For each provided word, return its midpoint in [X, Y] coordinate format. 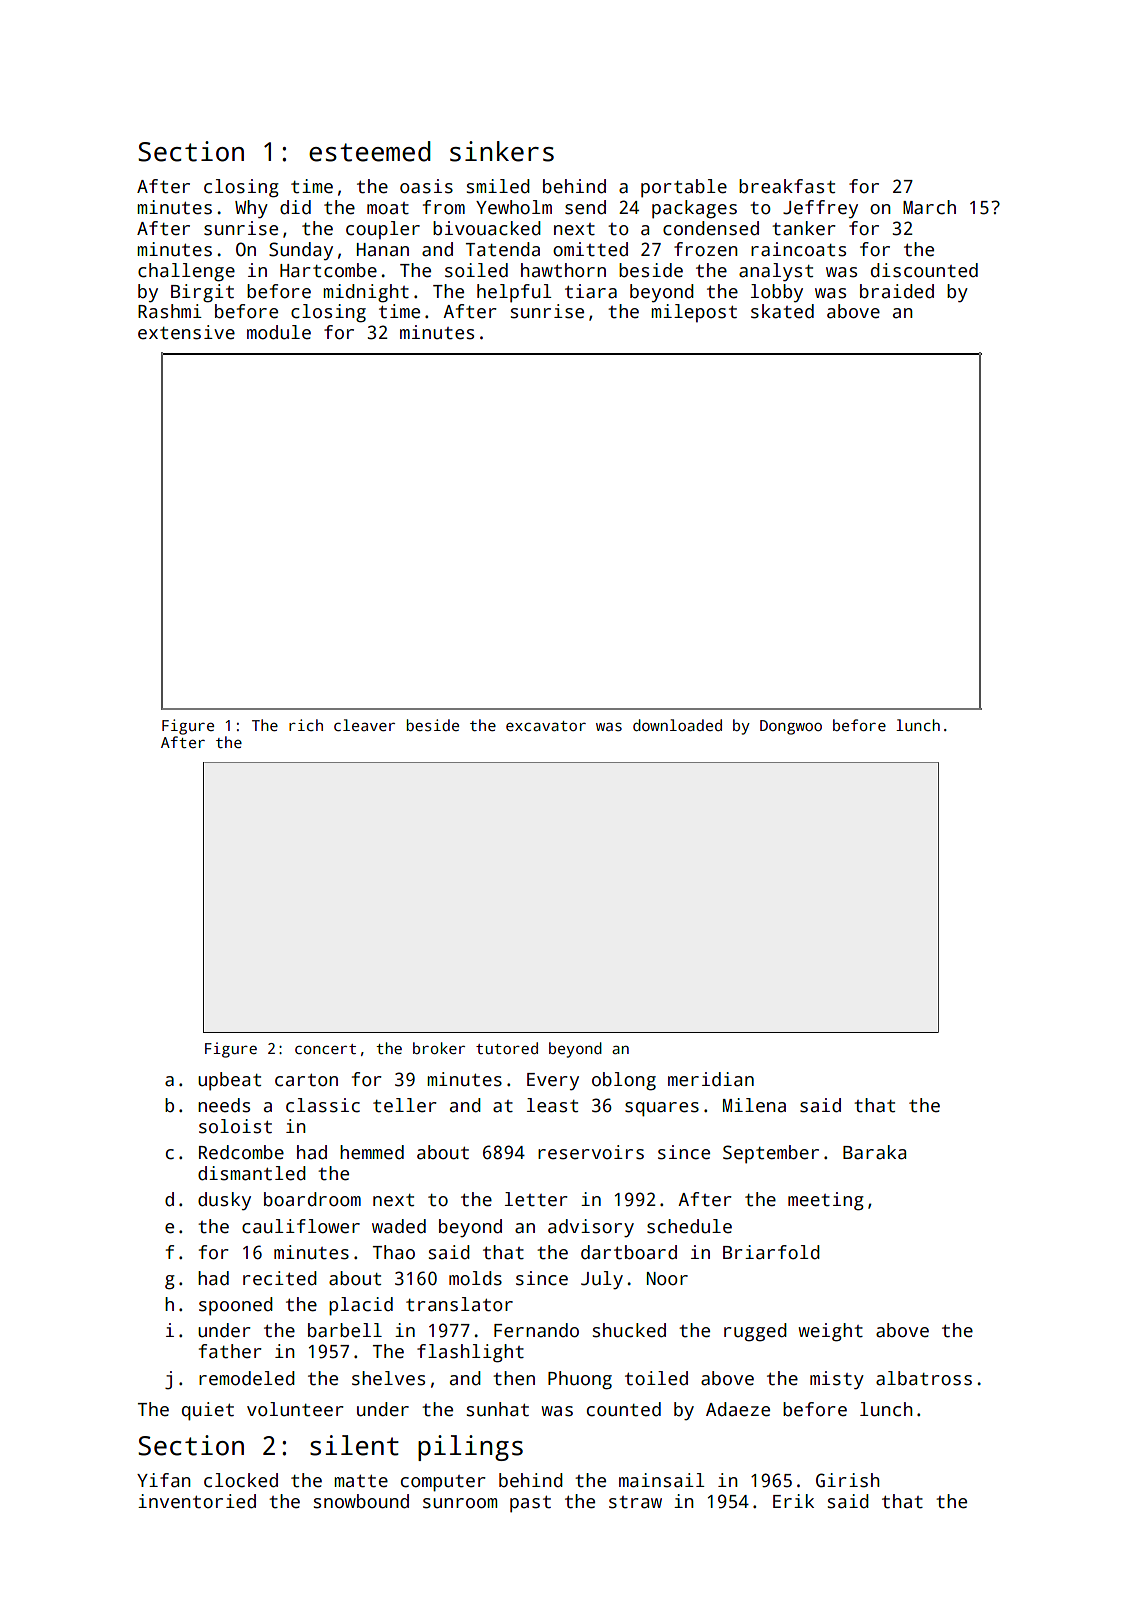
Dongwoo [791, 727]
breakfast [787, 186]
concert [325, 1049]
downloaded [677, 725]
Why [251, 209]
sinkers [502, 151]
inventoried [197, 1501]
